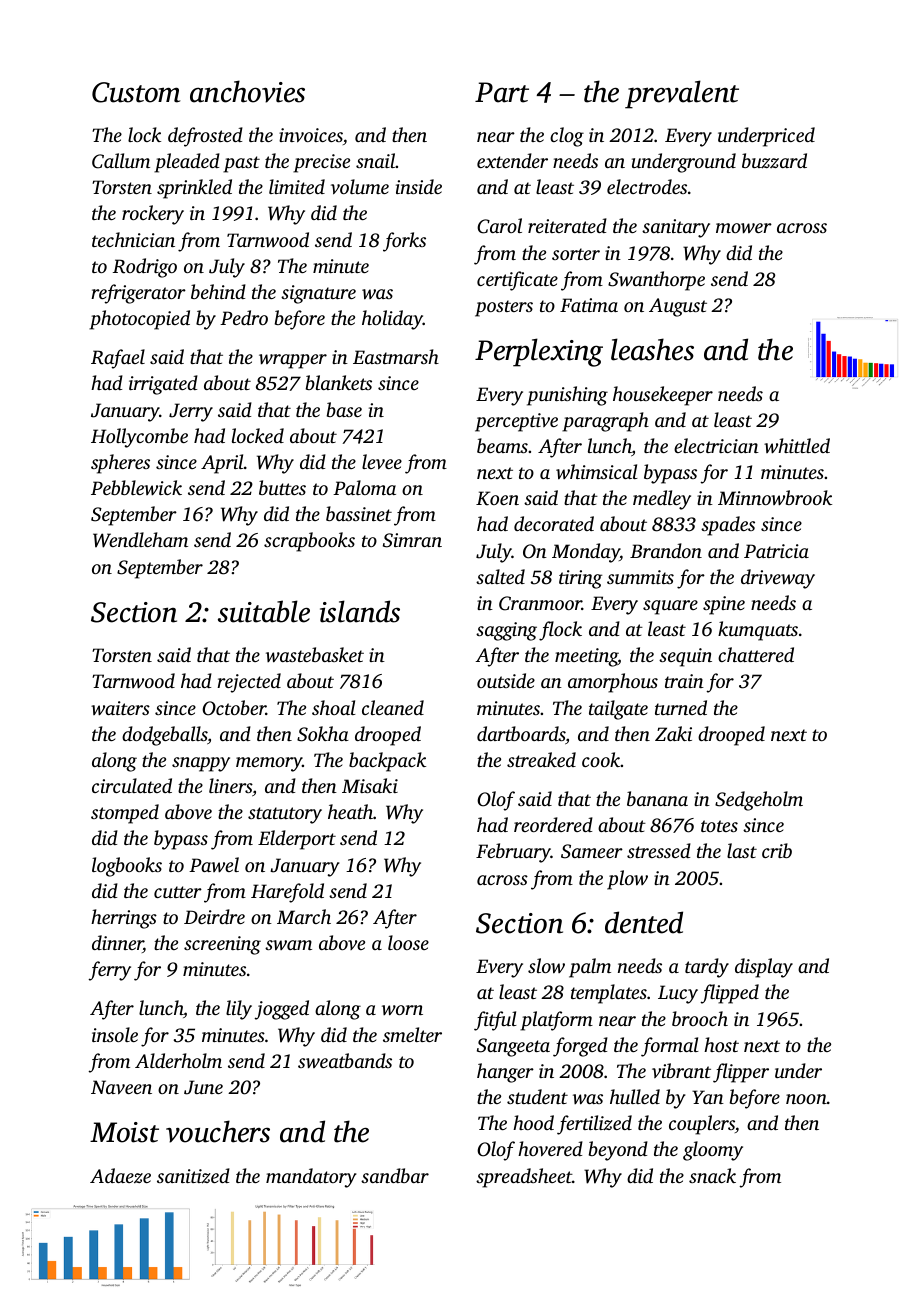 The width and height of the screenshot is (924, 1311). I want to click on levee, so click(382, 461).
